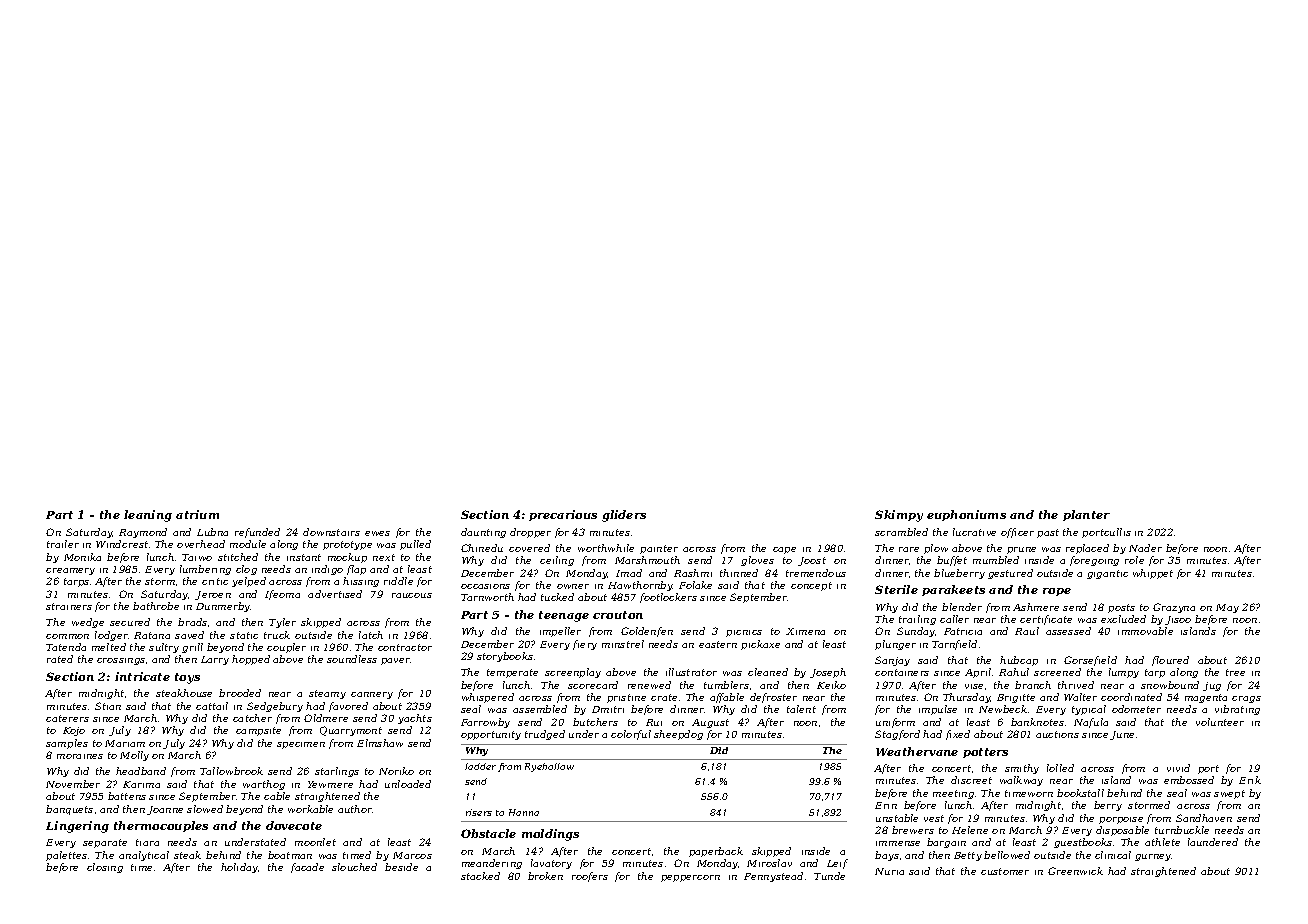 This screenshot has width=1308, height=924. What do you see at coordinates (557, 561) in the screenshot?
I see `ceiling` at bounding box center [557, 561].
